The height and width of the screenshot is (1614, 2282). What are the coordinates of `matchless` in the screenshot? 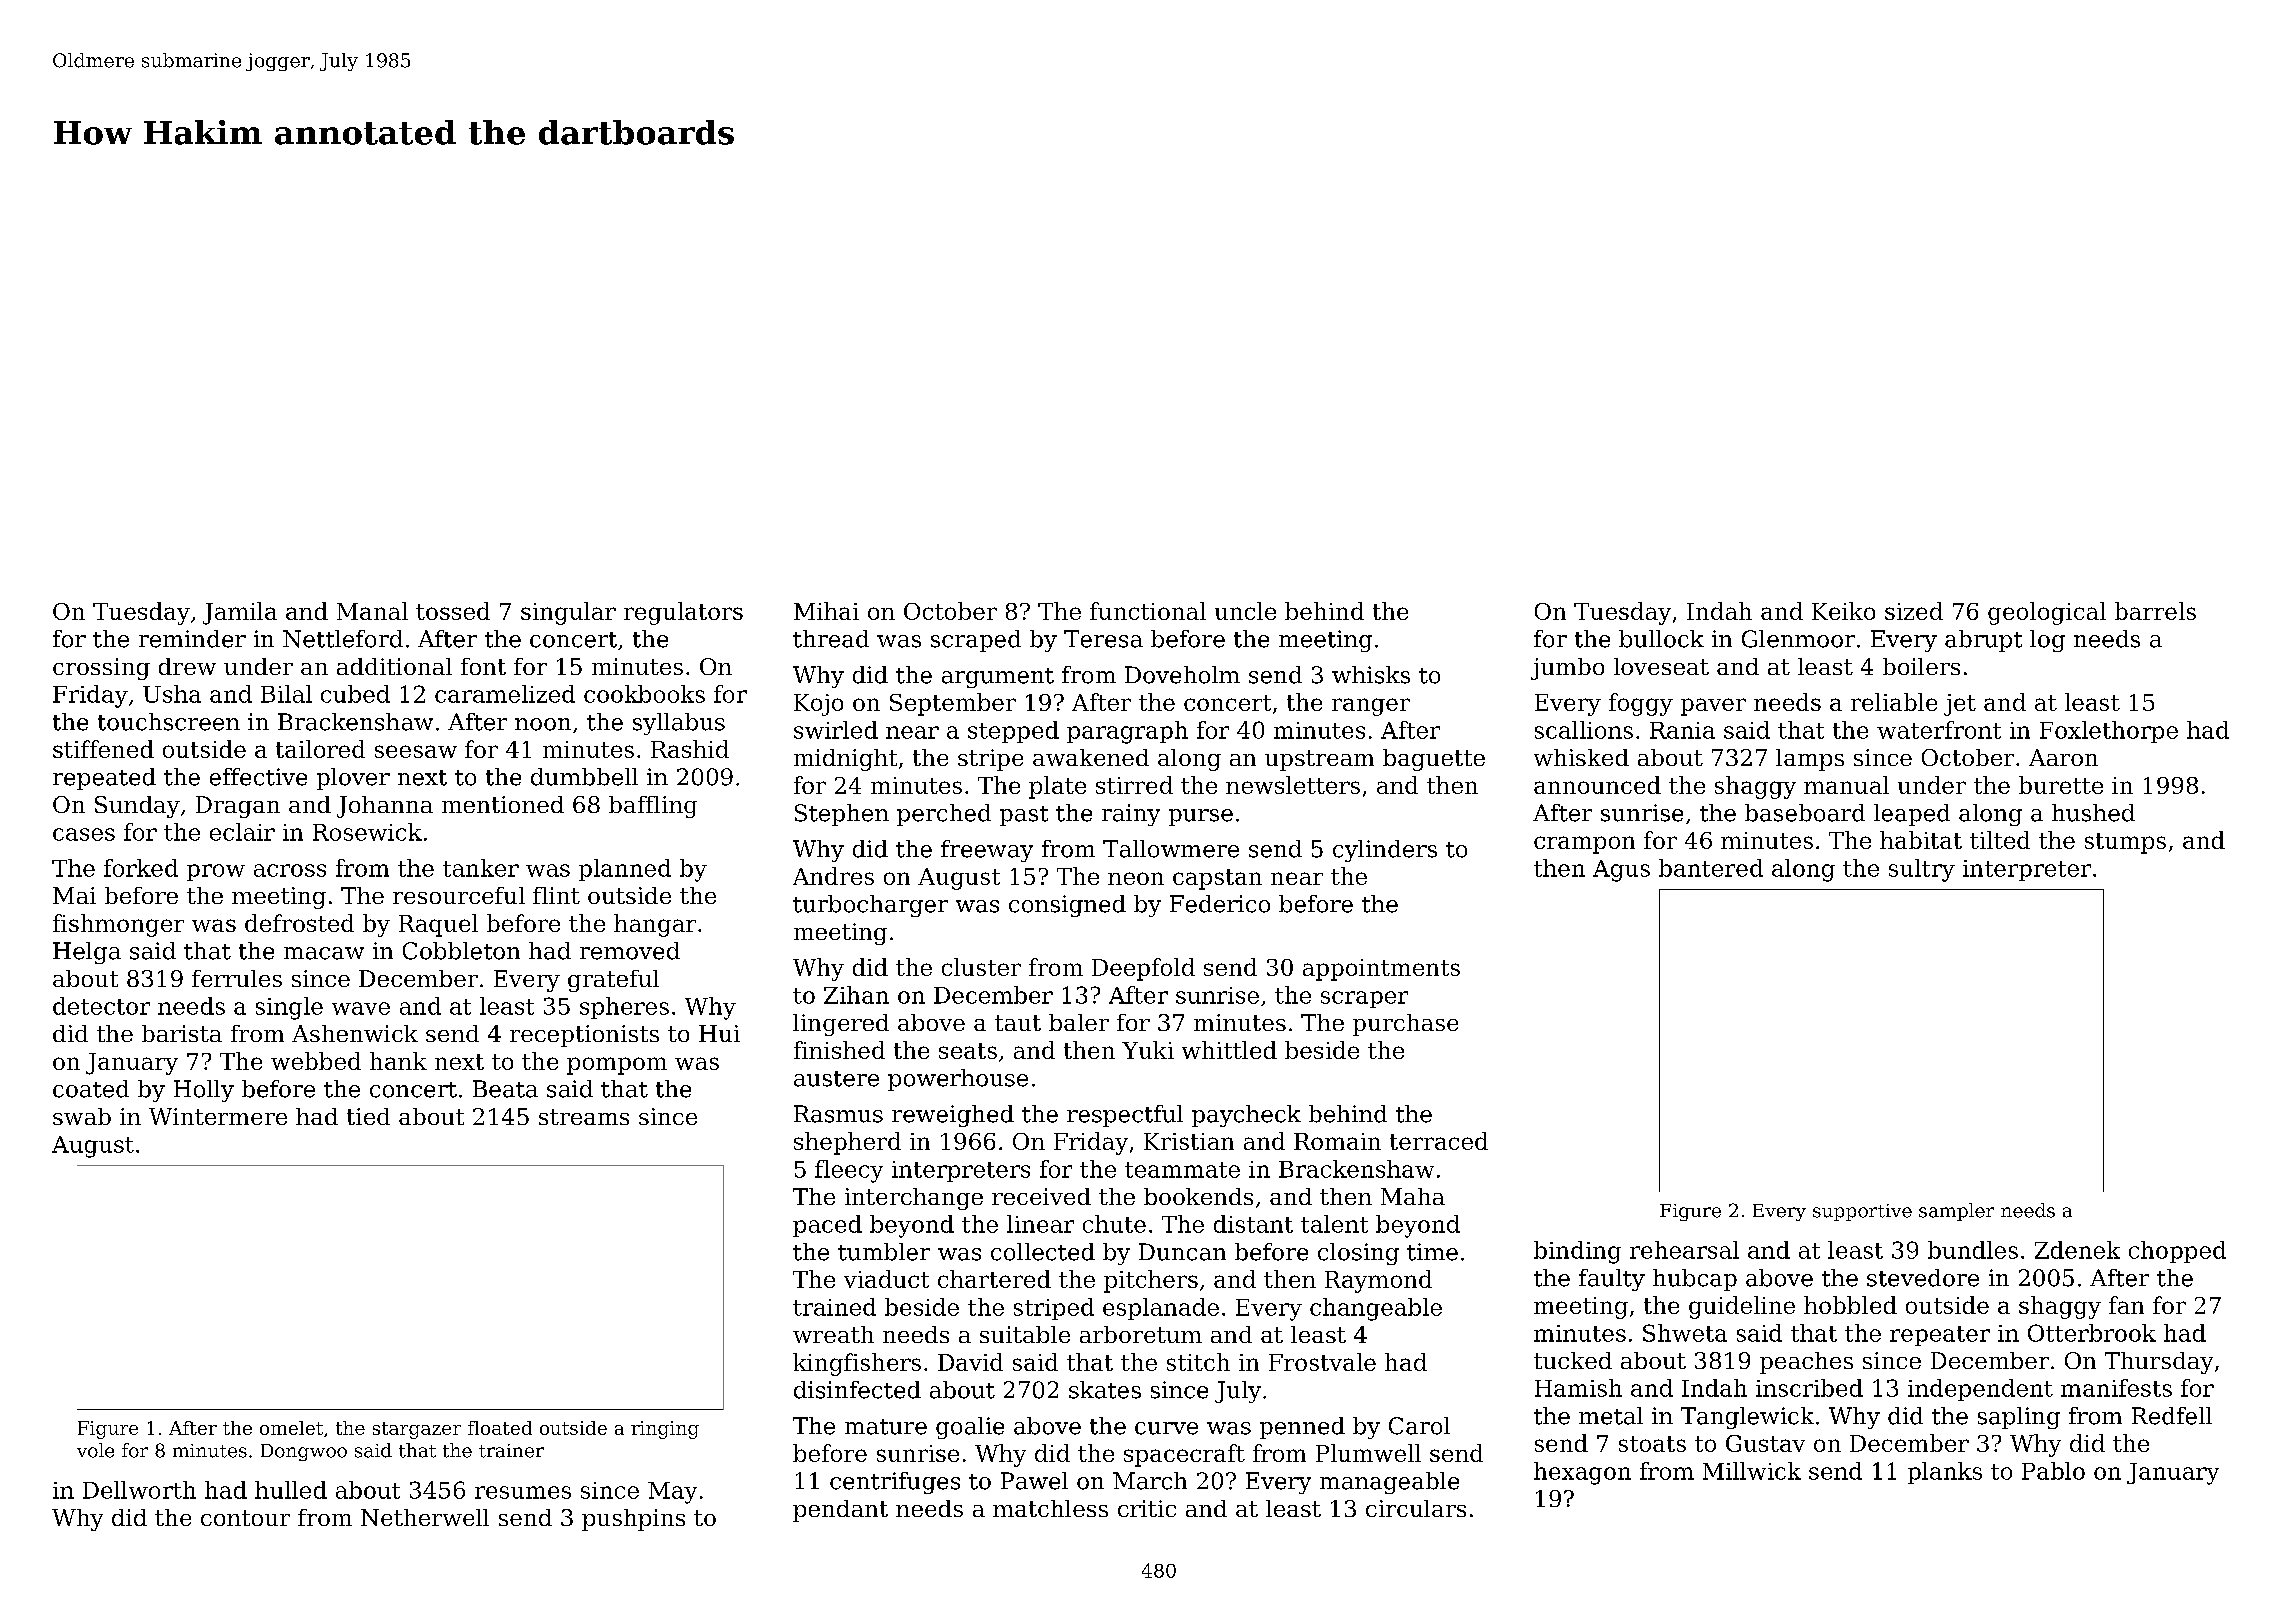 It's located at (1050, 1508).
